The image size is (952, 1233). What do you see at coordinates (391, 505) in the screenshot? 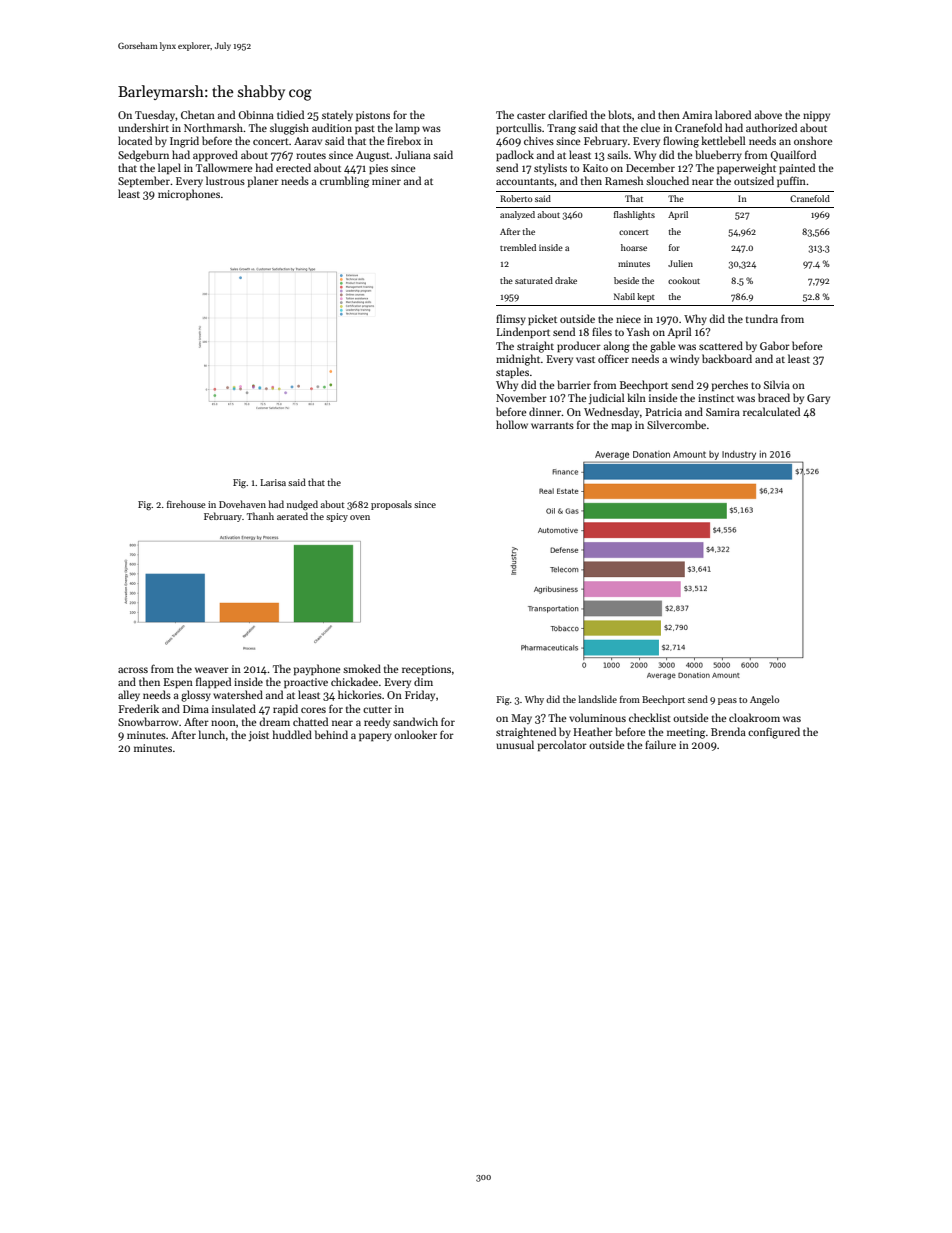
I see `proposals` at bounding box center [391, 505].
